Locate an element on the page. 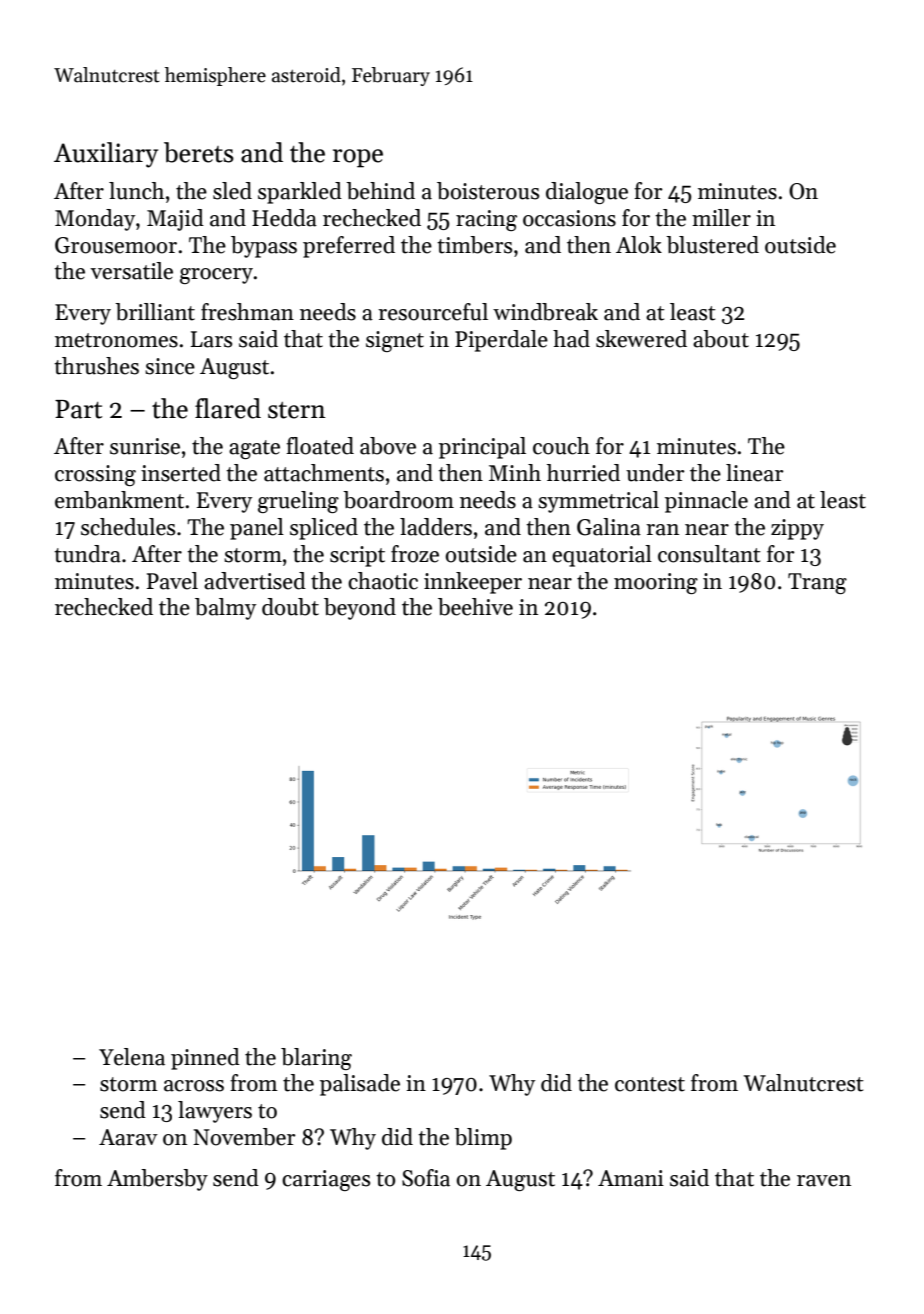  beyond is located at coordinates (360, 609).
